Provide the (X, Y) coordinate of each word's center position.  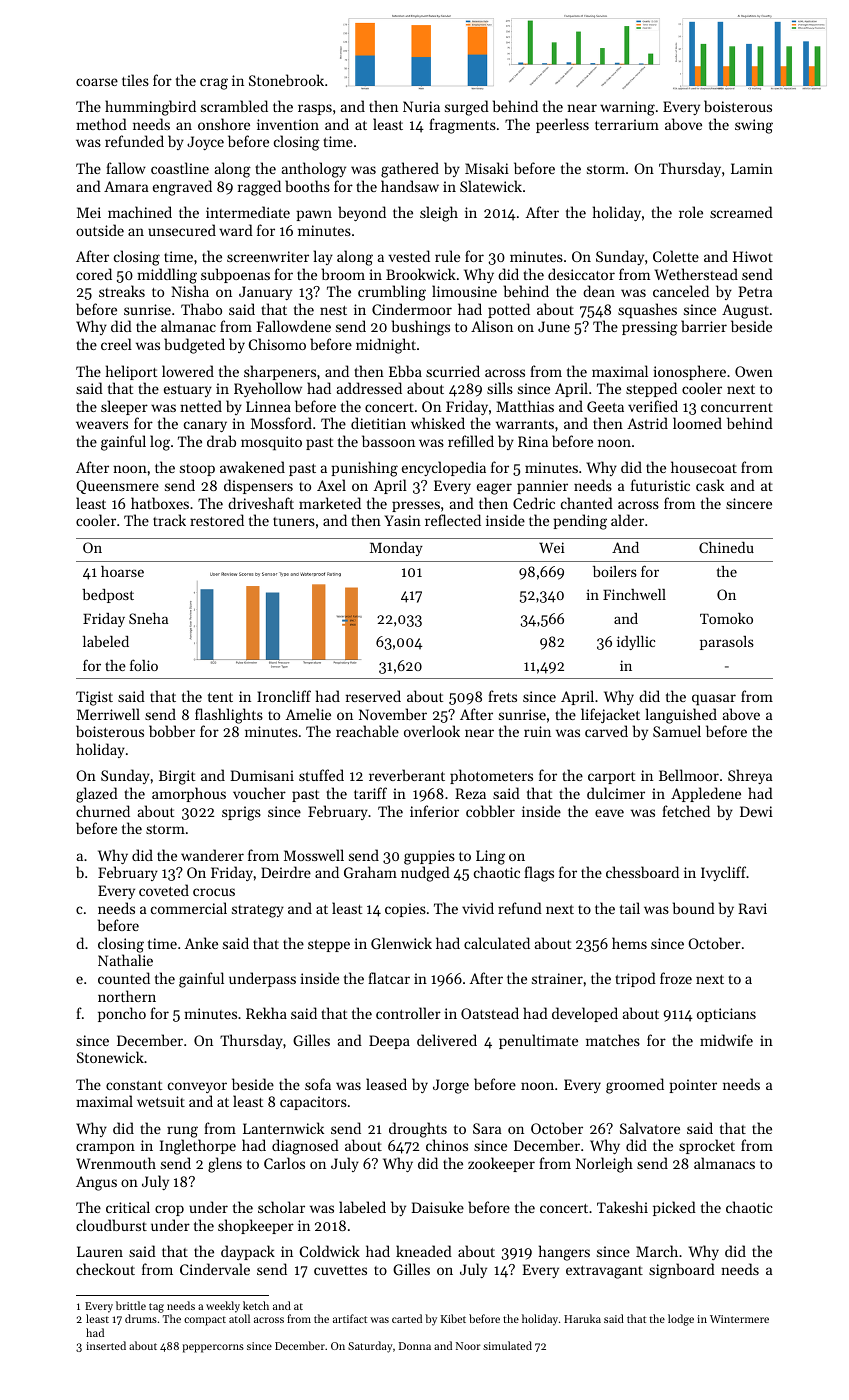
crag (214, 84)
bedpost (108, 596)
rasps (315, 109)
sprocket (707, 1146)
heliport (131, 372)
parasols (727, 643)
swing (754, 126)
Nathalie (125, 960)
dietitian (378, 423)
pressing (650, 328)
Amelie (308, 714)
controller (408, 1013)
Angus (96, 1183)
